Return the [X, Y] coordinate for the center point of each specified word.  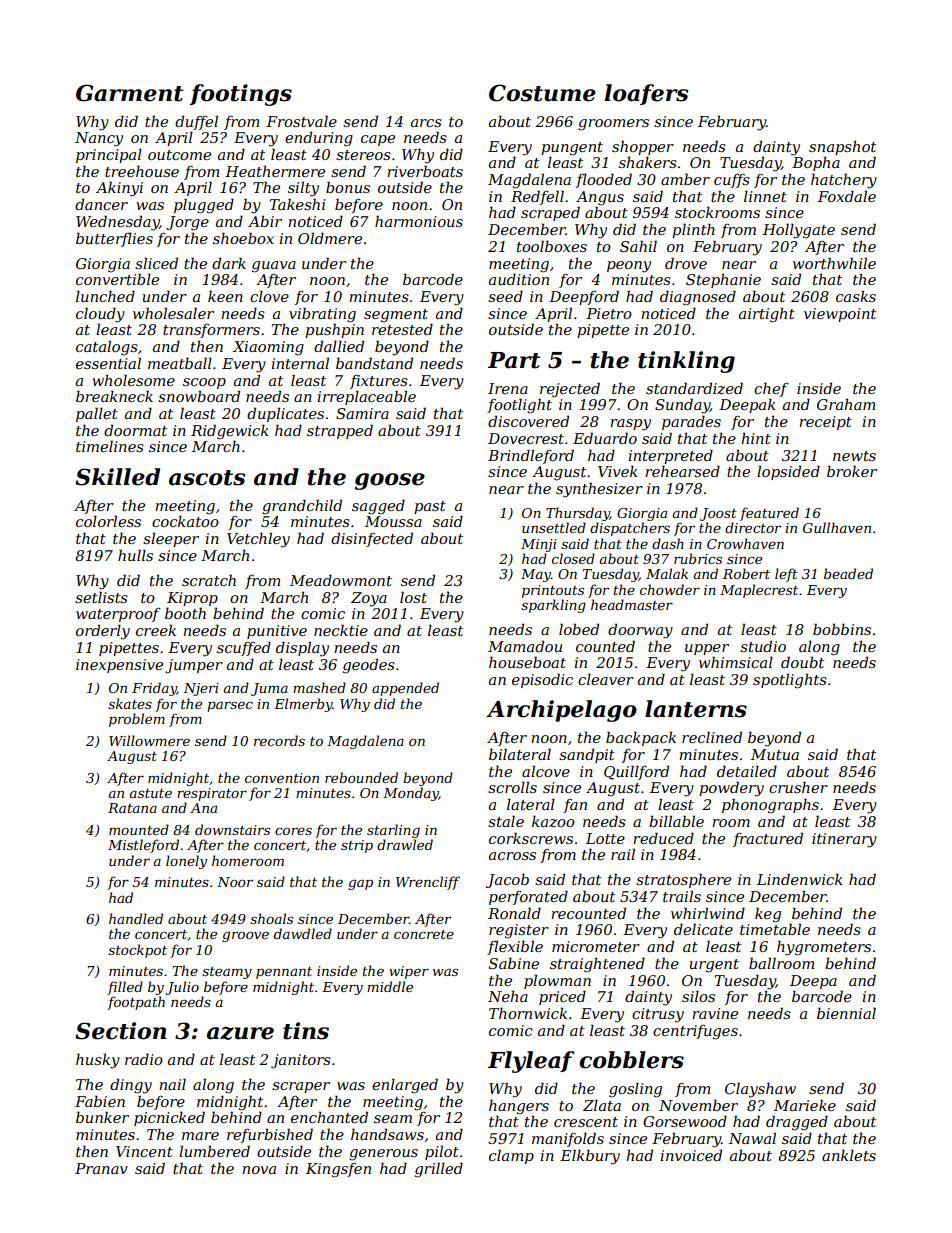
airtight [767, 315]
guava [274, 267]
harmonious [419, 221]
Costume [542, 93]
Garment [129, 93]
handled [136, 918]
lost [413, 597]
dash [668, 543]
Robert [746, 573]
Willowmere [149, 740]
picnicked [169, 1118]
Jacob [507, 880]
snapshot [842, 147]
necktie [341, 630]
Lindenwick [800, 879]
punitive [277, 632]
